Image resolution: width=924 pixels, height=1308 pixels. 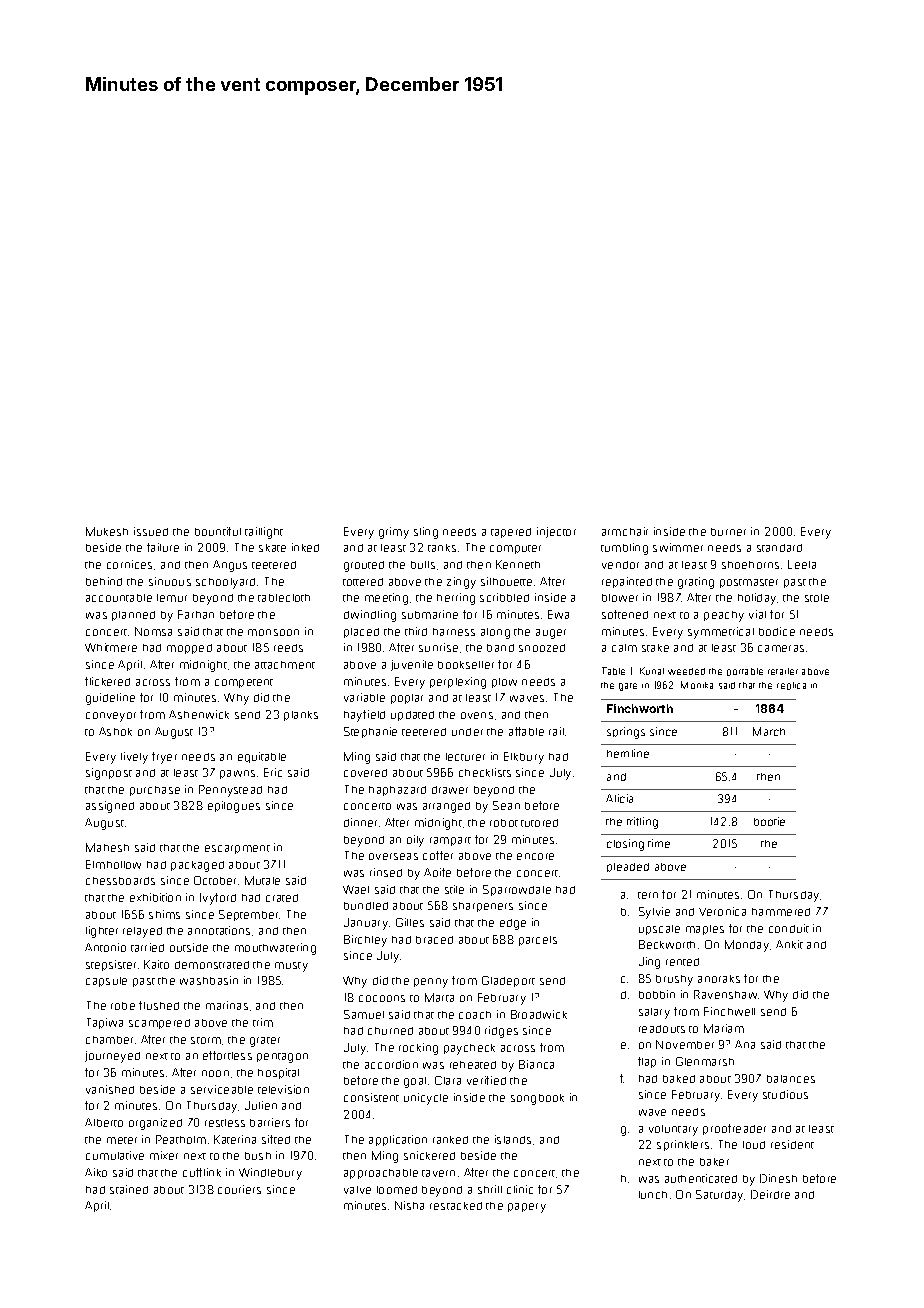 I want to click on issued, so click(x=151, y=531).
